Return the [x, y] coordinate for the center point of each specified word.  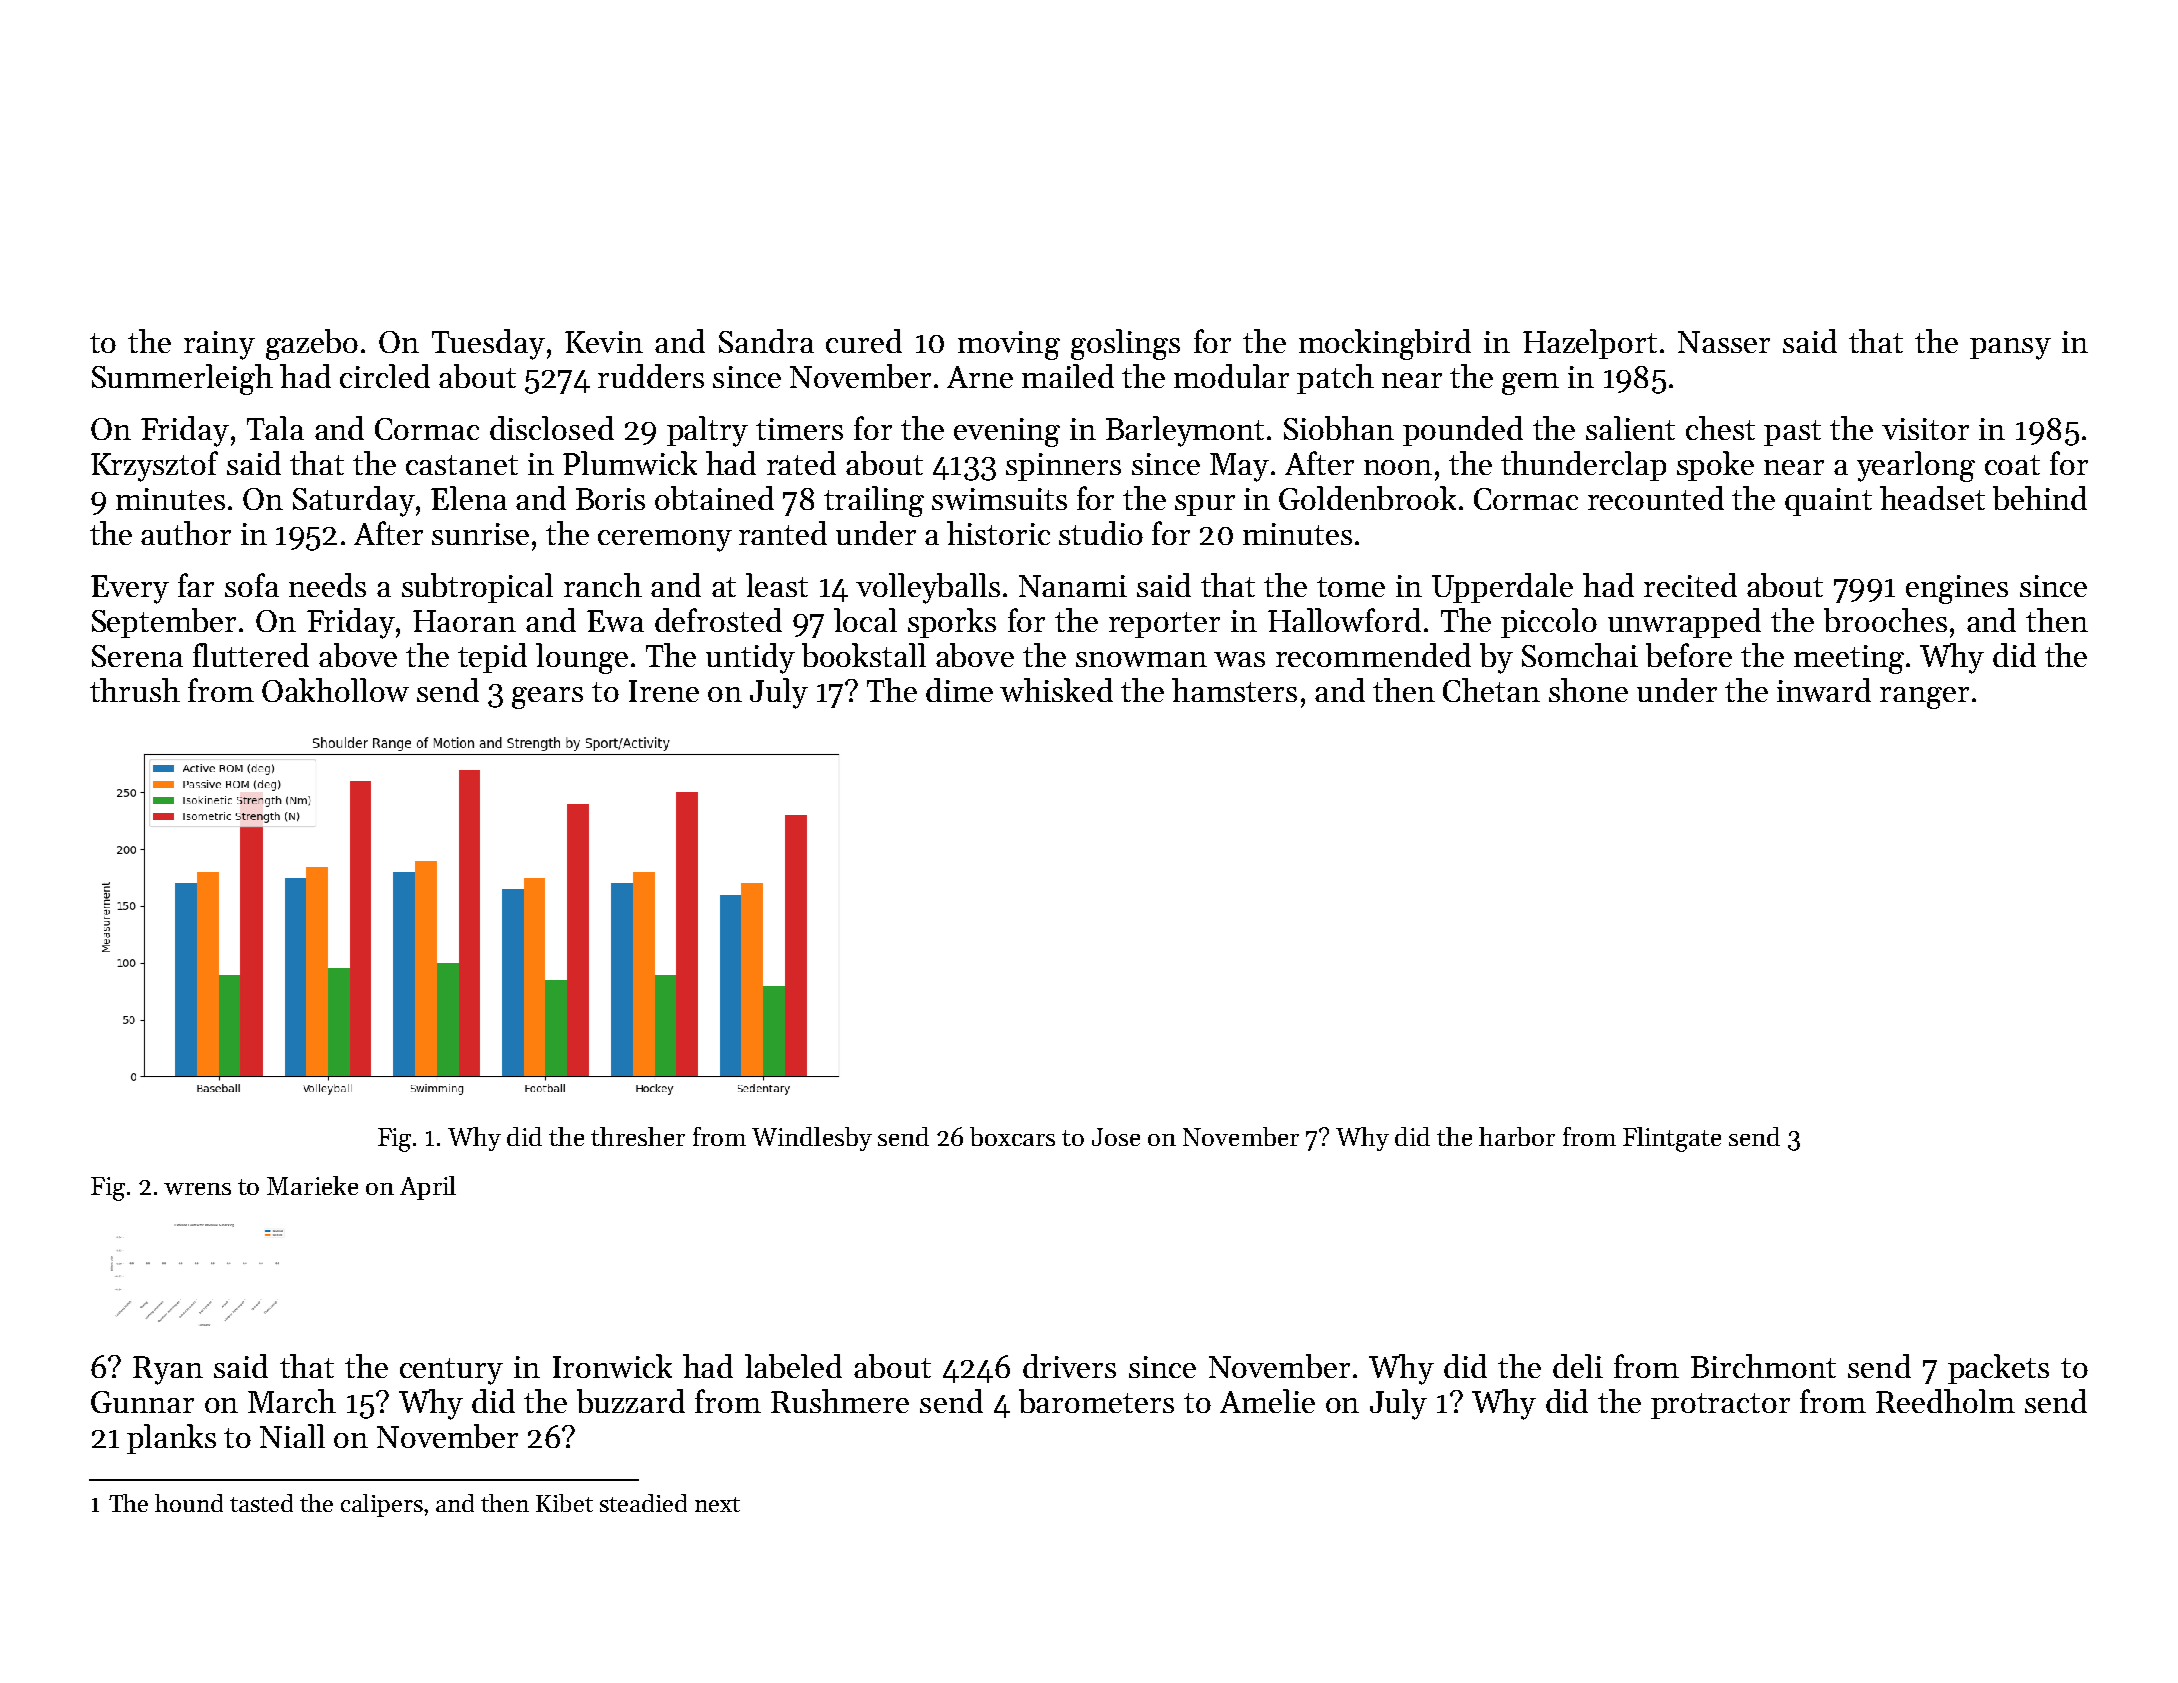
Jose [1116, 1137]
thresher [638, 1136]
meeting [1849, 659]
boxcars [1012, 1136]
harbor [1517, 1136]
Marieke [312, 1185]
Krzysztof [154, 466]
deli [1578, 1366]
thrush [135, 690]
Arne [980, 377]
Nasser [1724, 342]
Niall [292, 1436]
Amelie [1267, 1401]
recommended [1373, 655]
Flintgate [1672, 1139]
